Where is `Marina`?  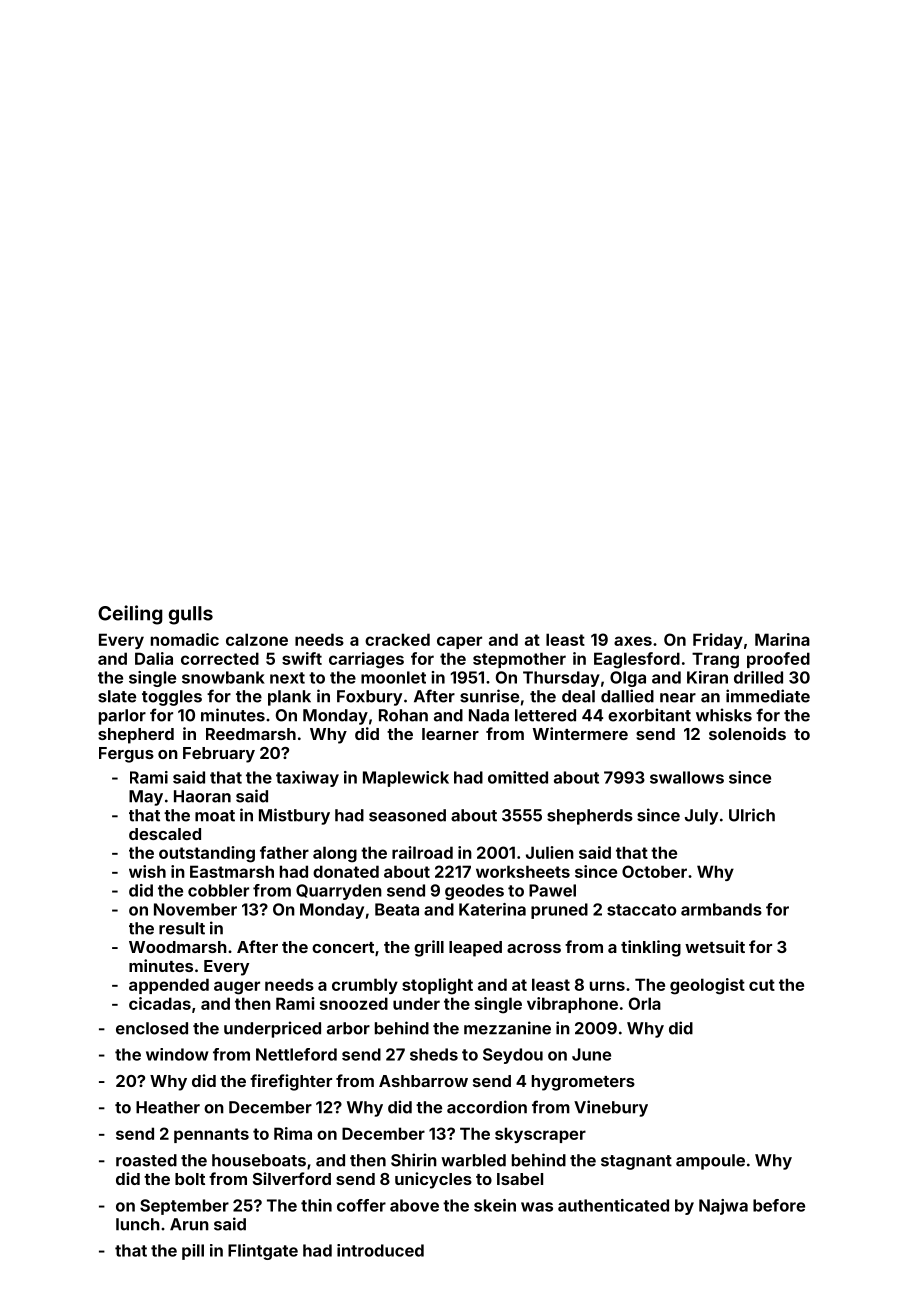 Marina is located at coordinates (782, 639).
